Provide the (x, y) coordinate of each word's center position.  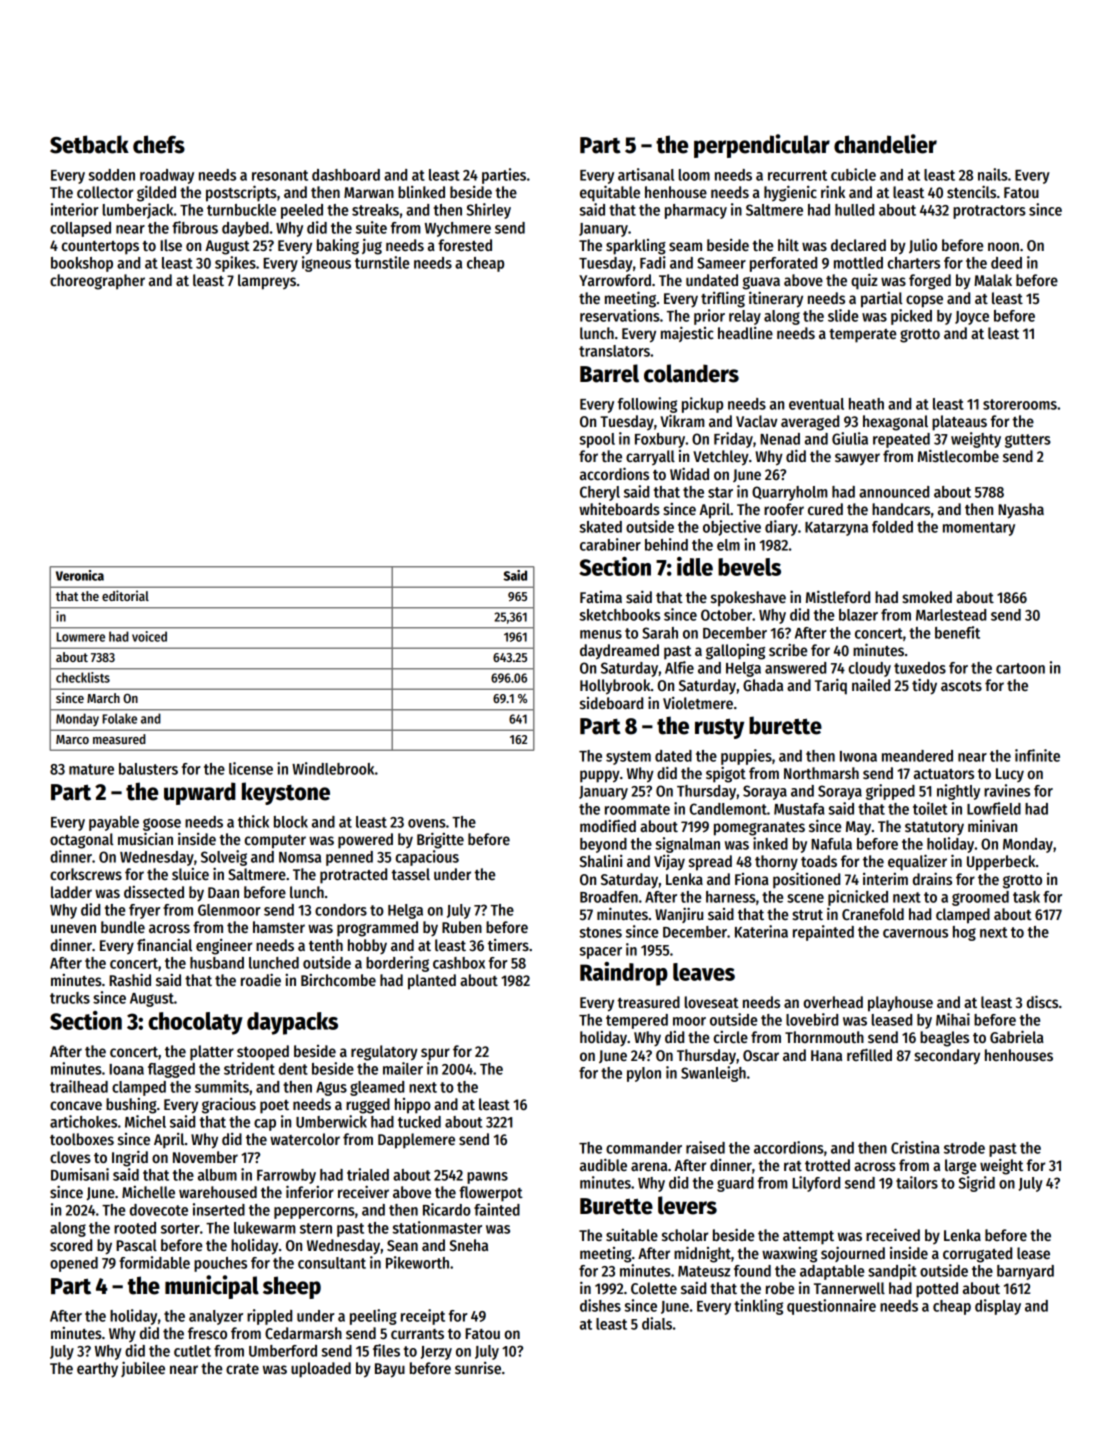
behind (666, 544)
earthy (97, 1370)
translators (614, 351)
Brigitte (440, 840)
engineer (224, 947)
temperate (862, 336)
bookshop (82, 264)
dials (657, 1323)
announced (894, 492)
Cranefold (873, 914)
